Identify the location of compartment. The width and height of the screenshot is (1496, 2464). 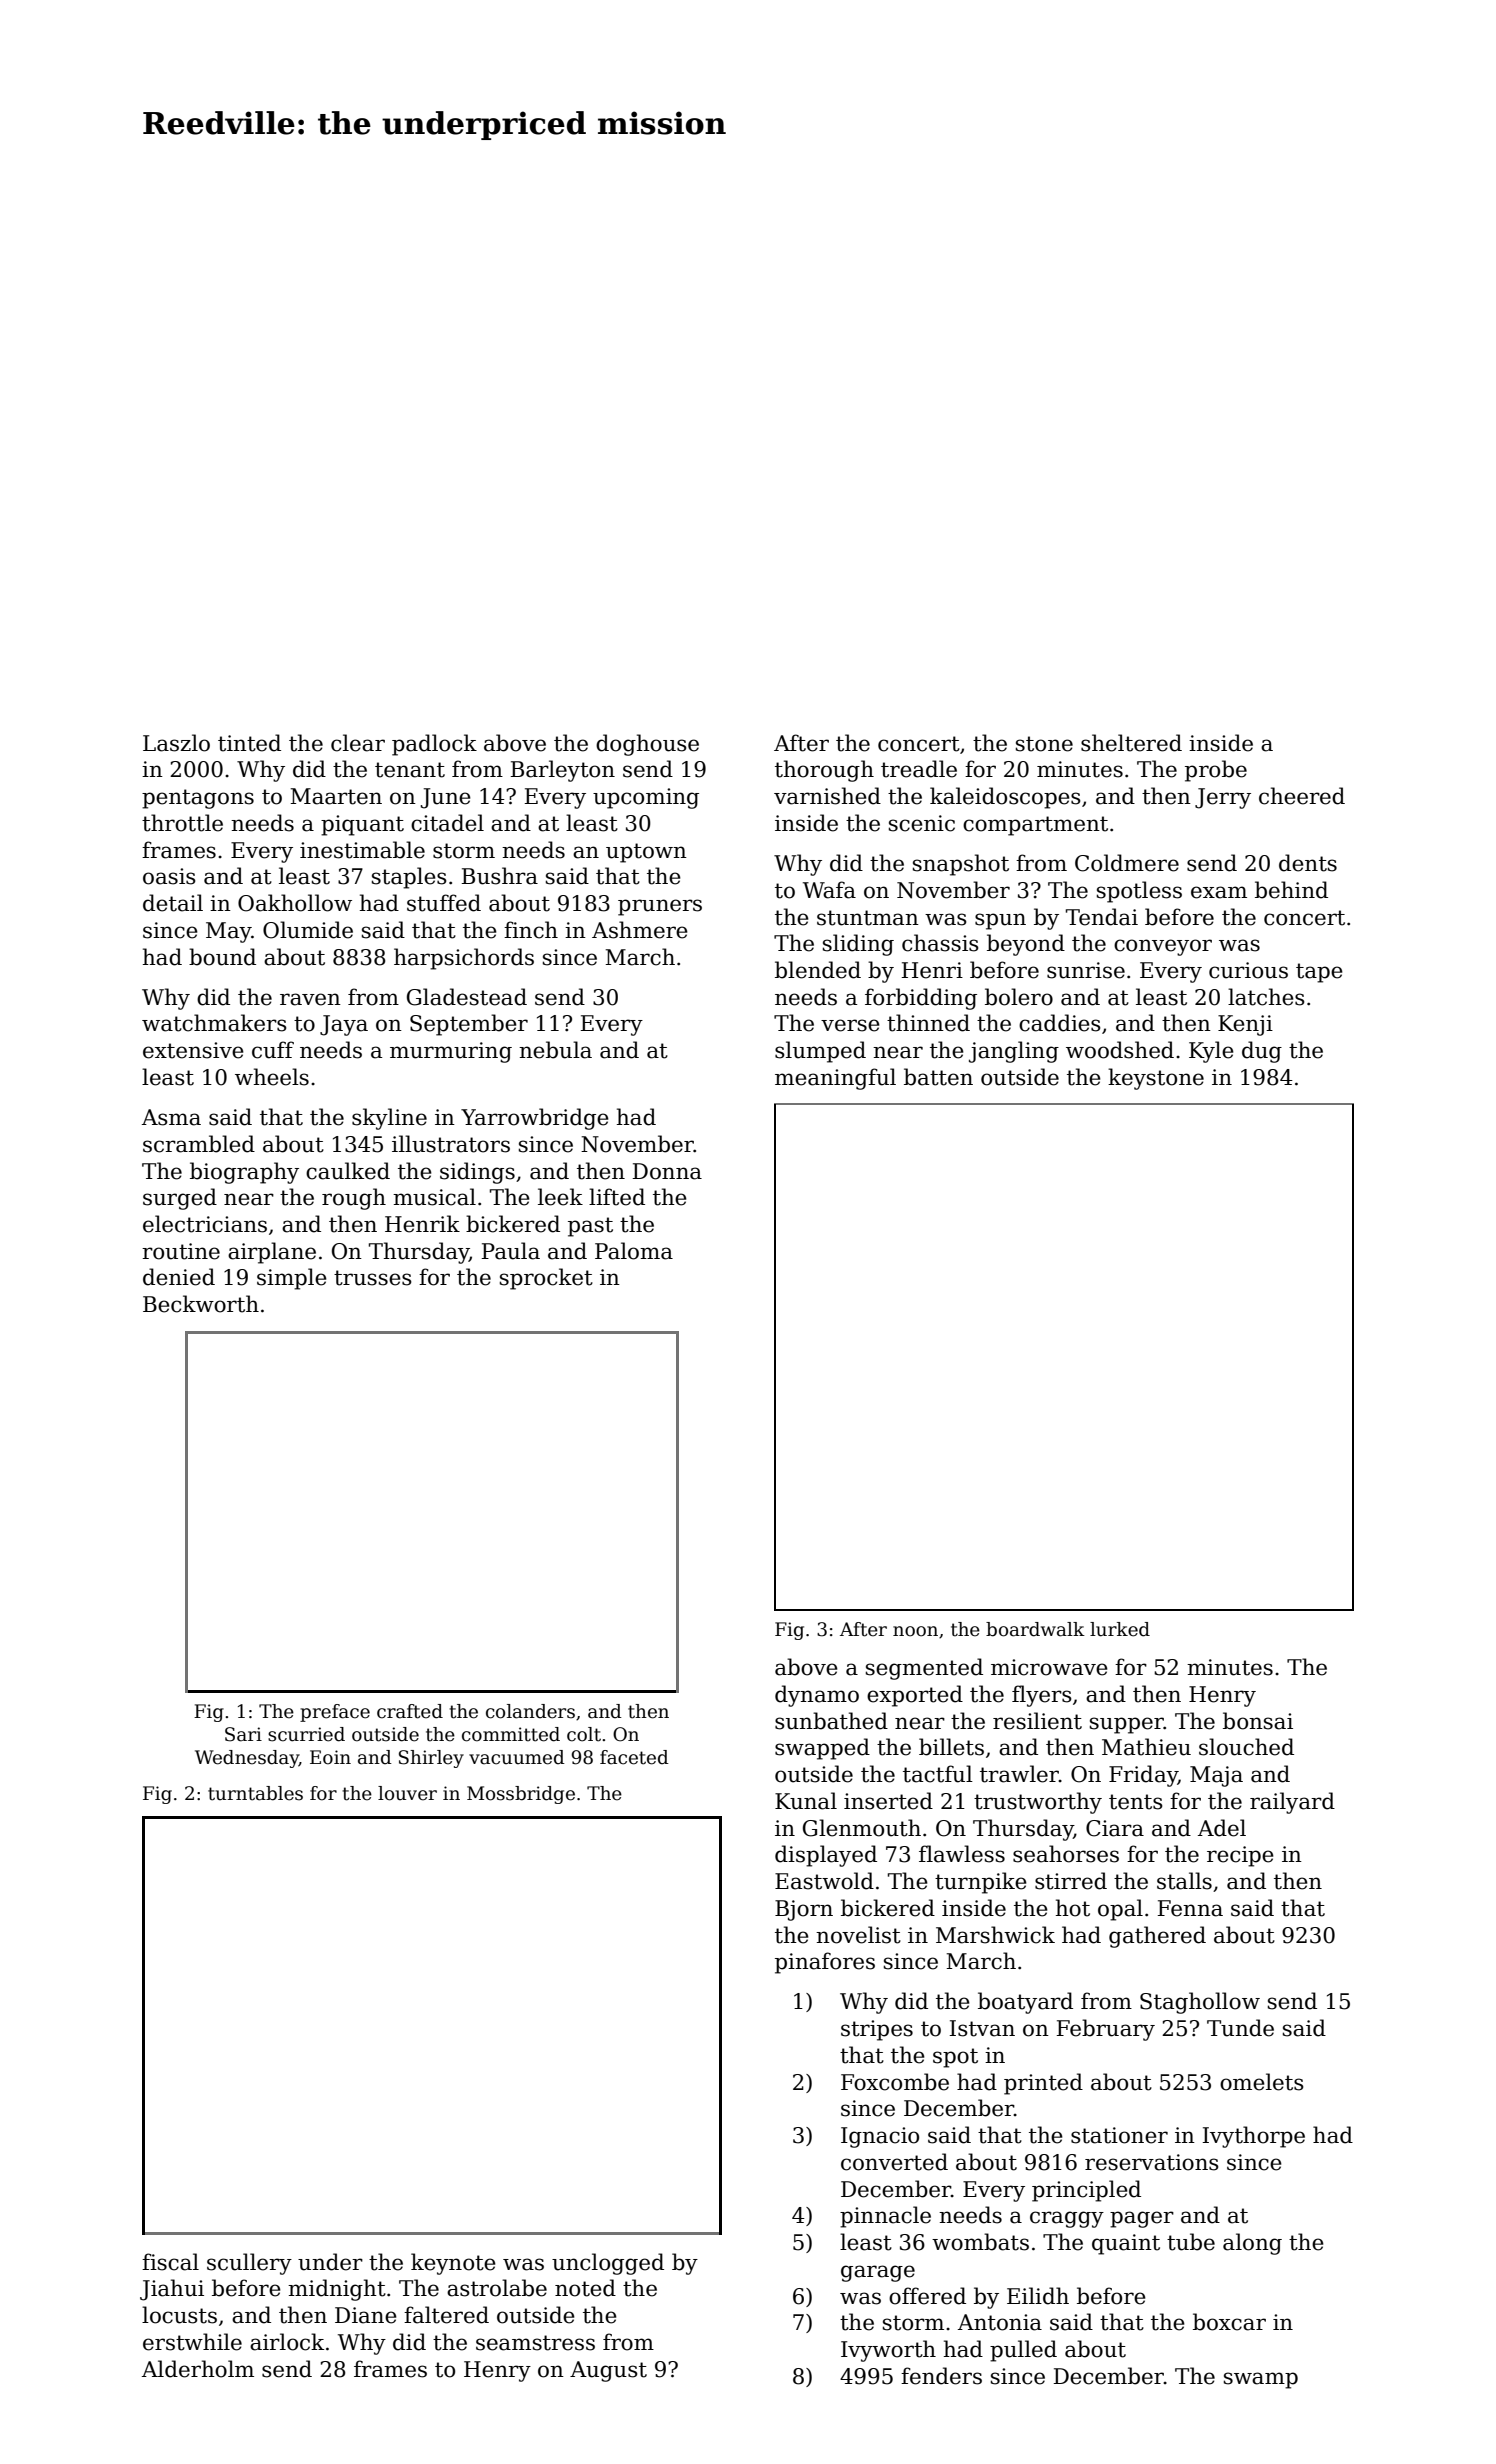
(1035, 826).
